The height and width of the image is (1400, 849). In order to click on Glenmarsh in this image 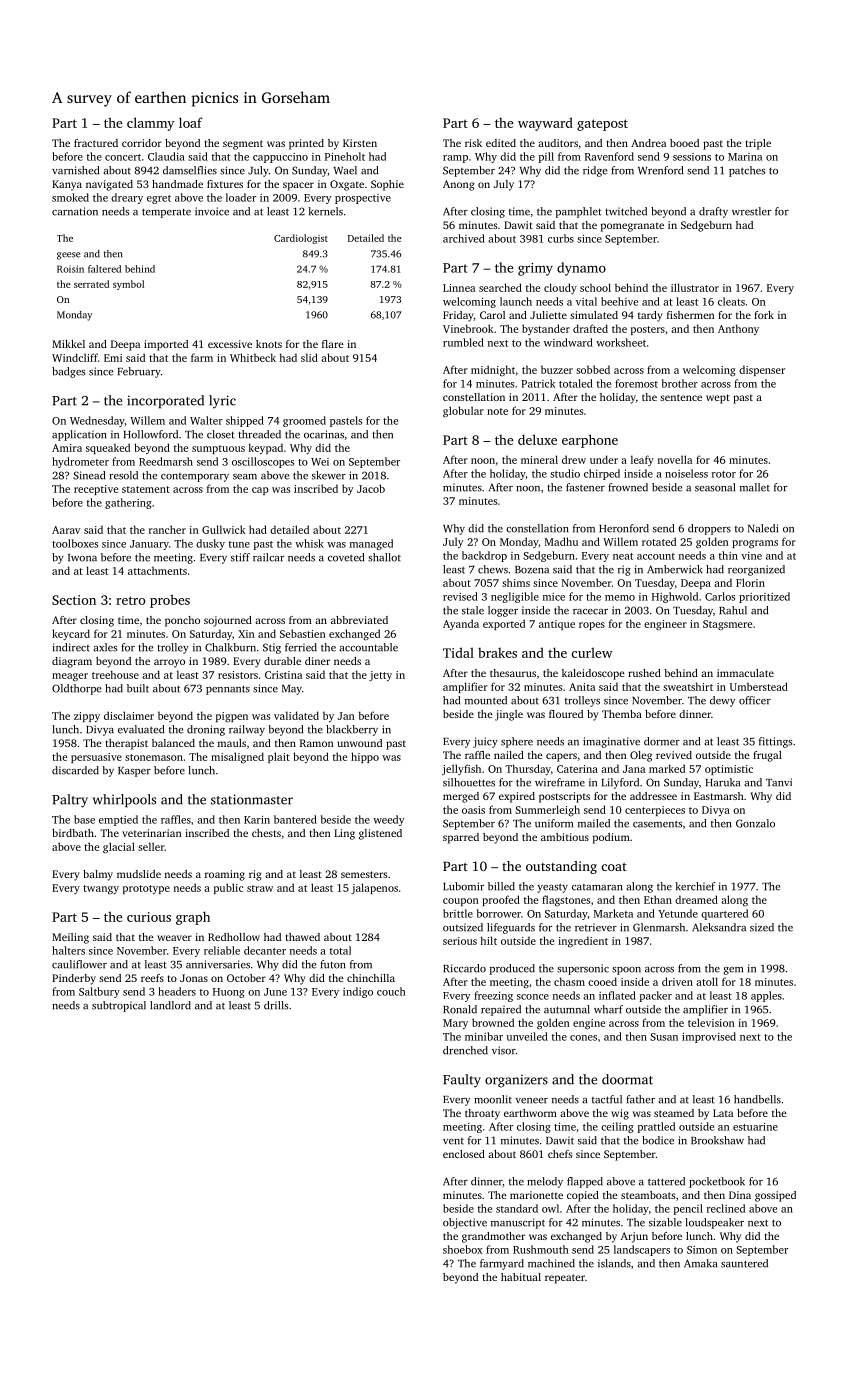, I will do `click(659, 927)`.
